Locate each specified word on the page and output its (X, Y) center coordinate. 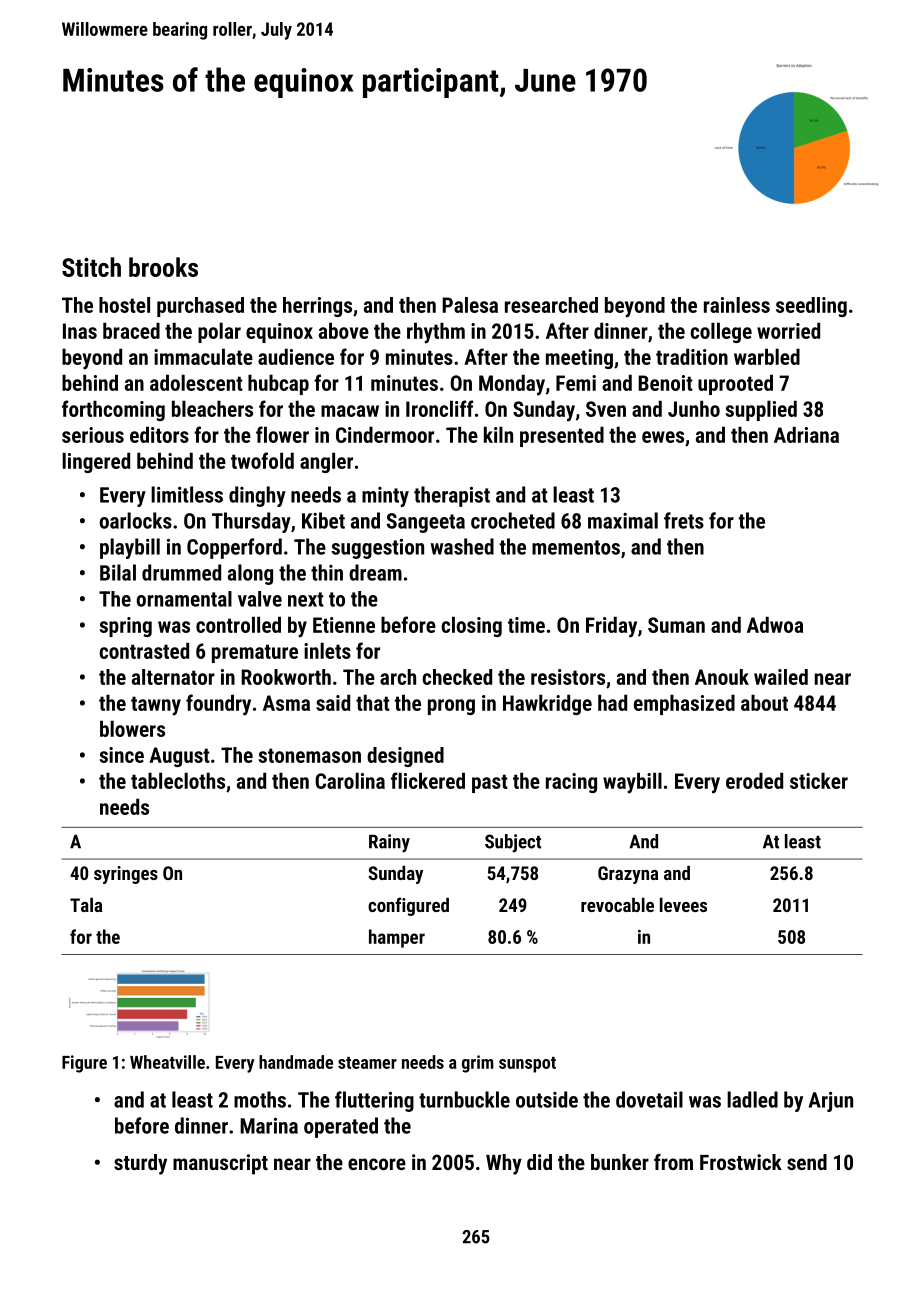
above (344, 330)
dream (375, 572)
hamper (397, 938)
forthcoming (113, 410)
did (539, 1162)
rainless (737, 305)
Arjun (831, 1102)
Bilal (118, 572)
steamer (367, 1063)
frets (684, 520)
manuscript (220, 1164)
